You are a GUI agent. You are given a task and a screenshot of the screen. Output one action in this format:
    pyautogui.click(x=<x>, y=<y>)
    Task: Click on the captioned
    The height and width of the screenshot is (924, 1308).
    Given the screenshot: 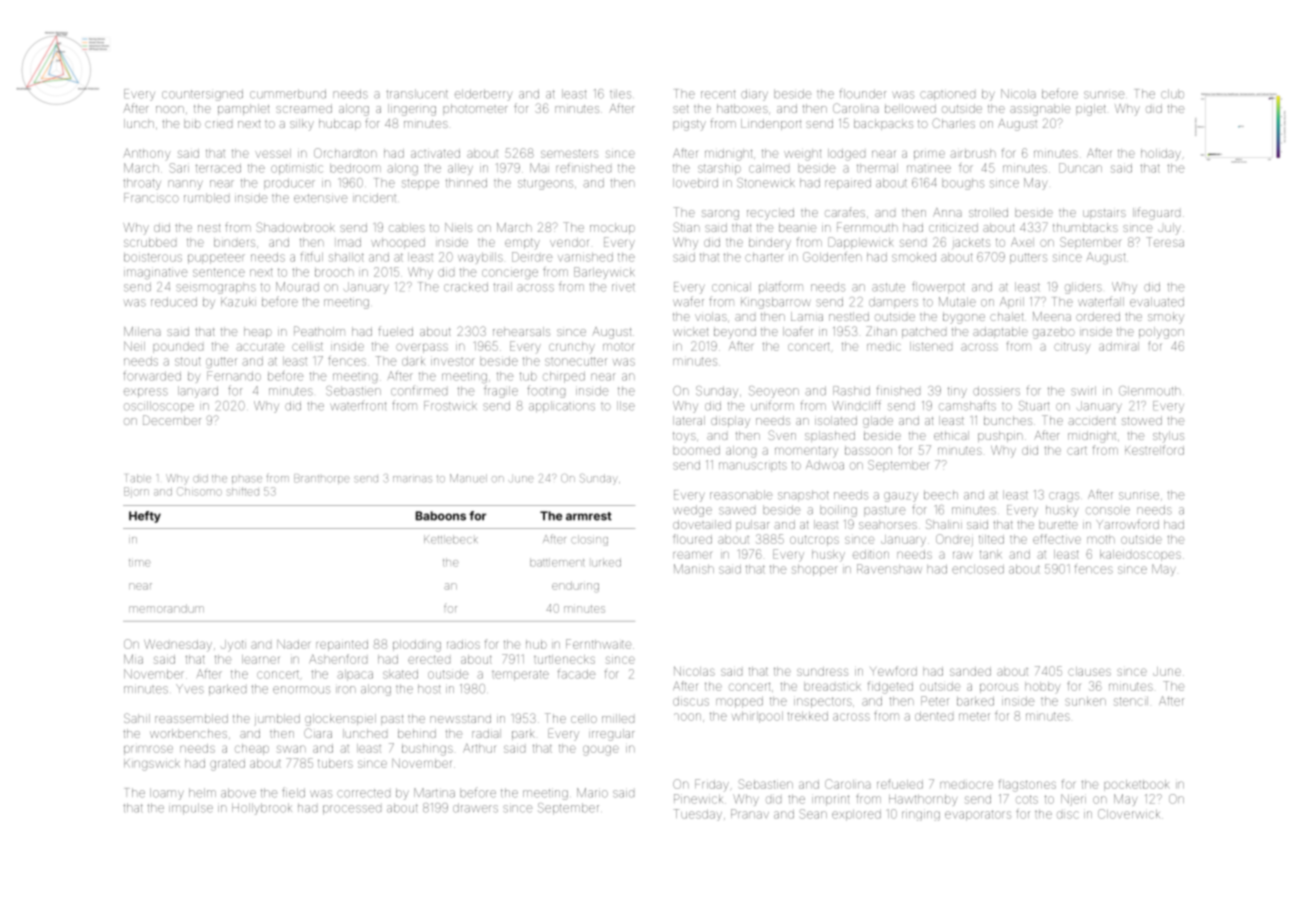 What is the action you would take?
    pyautogui.click(x=947, y=95)
